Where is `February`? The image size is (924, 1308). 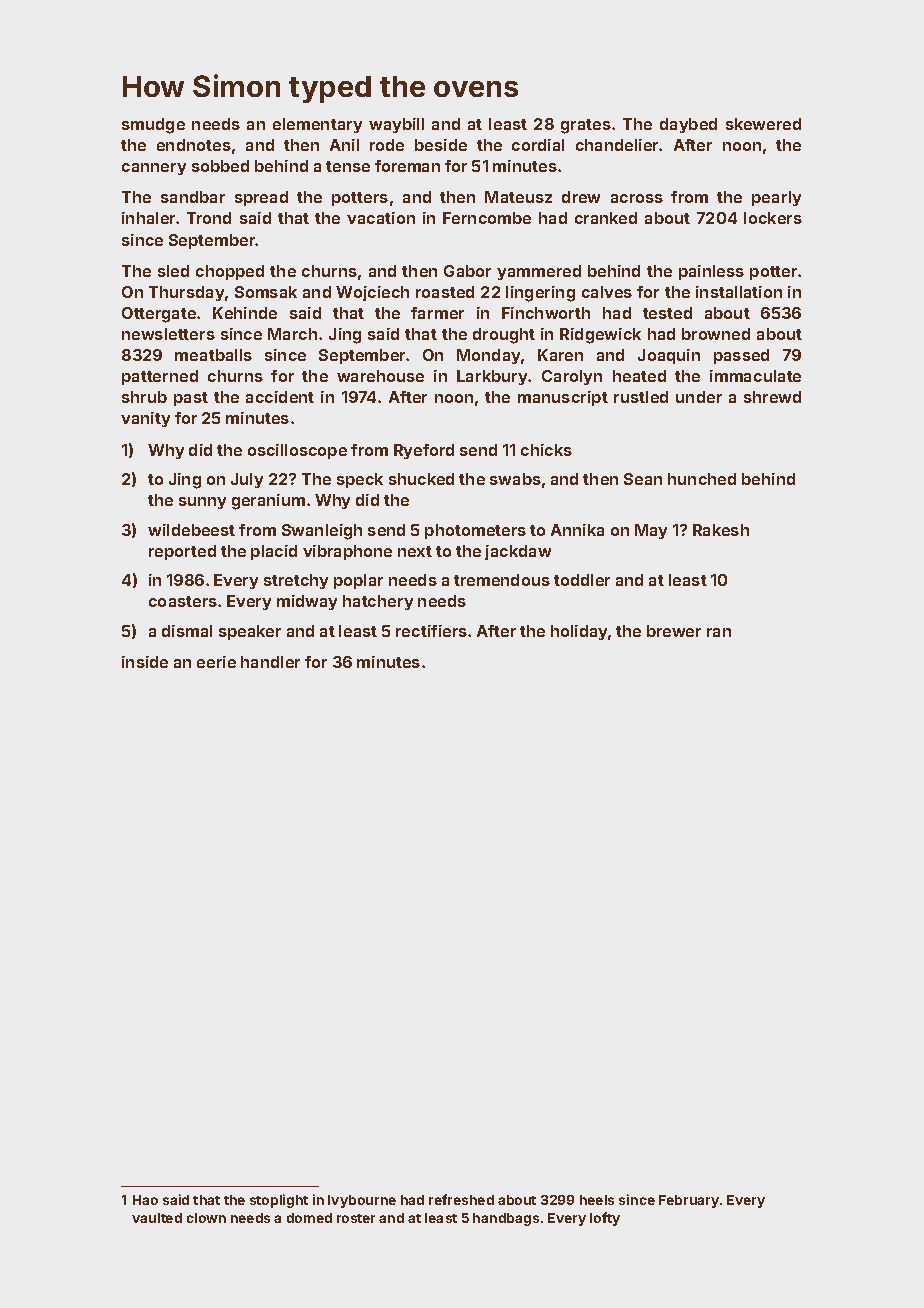 February is located at coordinates (689, 1201).
